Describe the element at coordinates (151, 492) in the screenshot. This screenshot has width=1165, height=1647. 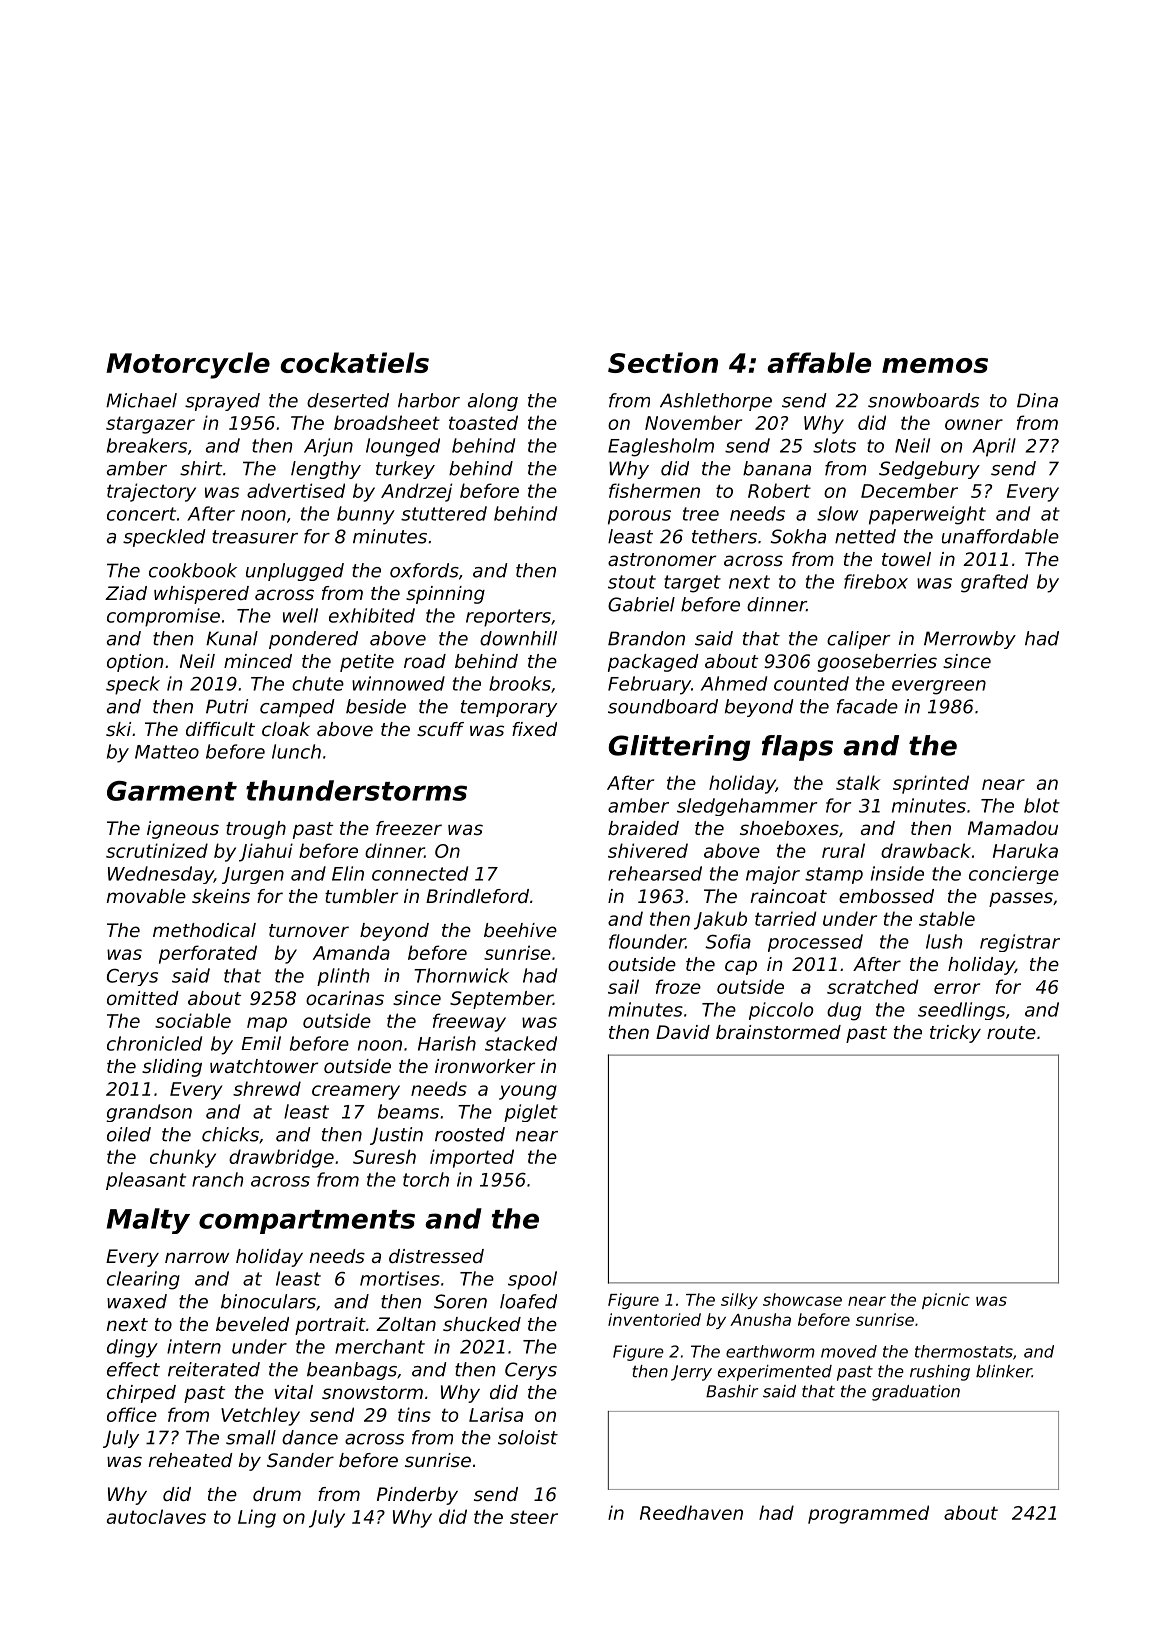
I see `trajectory` at that location.
